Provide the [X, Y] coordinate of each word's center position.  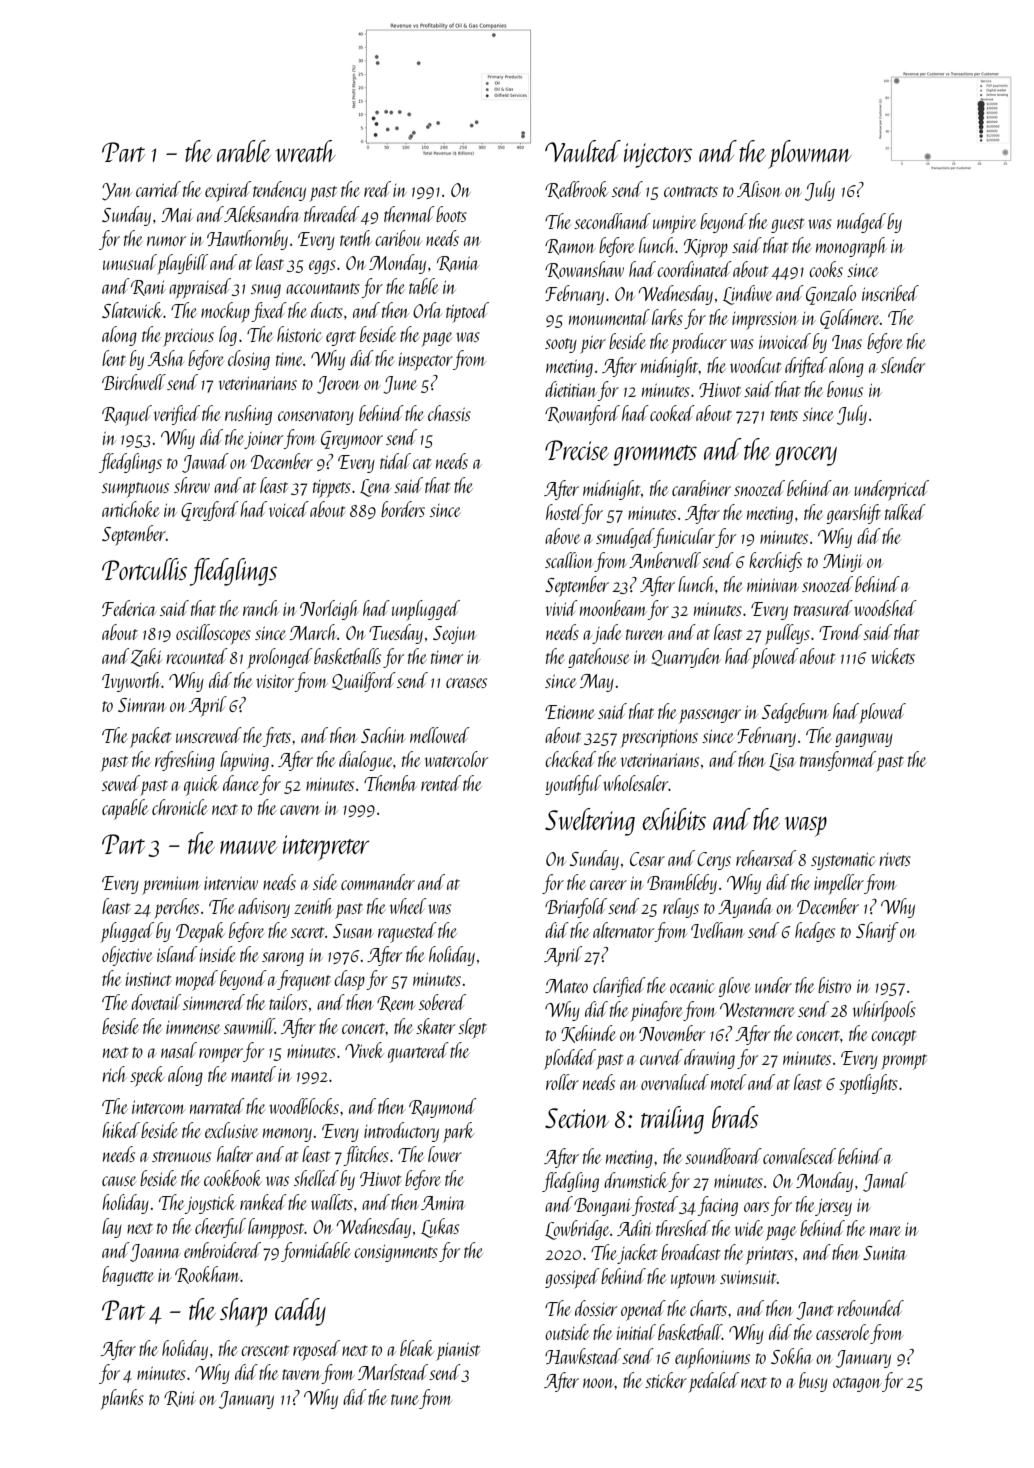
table [424, 286]
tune [405, 1399]
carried [158, 189]
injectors [658, 155]
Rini [180, 1399]
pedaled [713, 1382]
